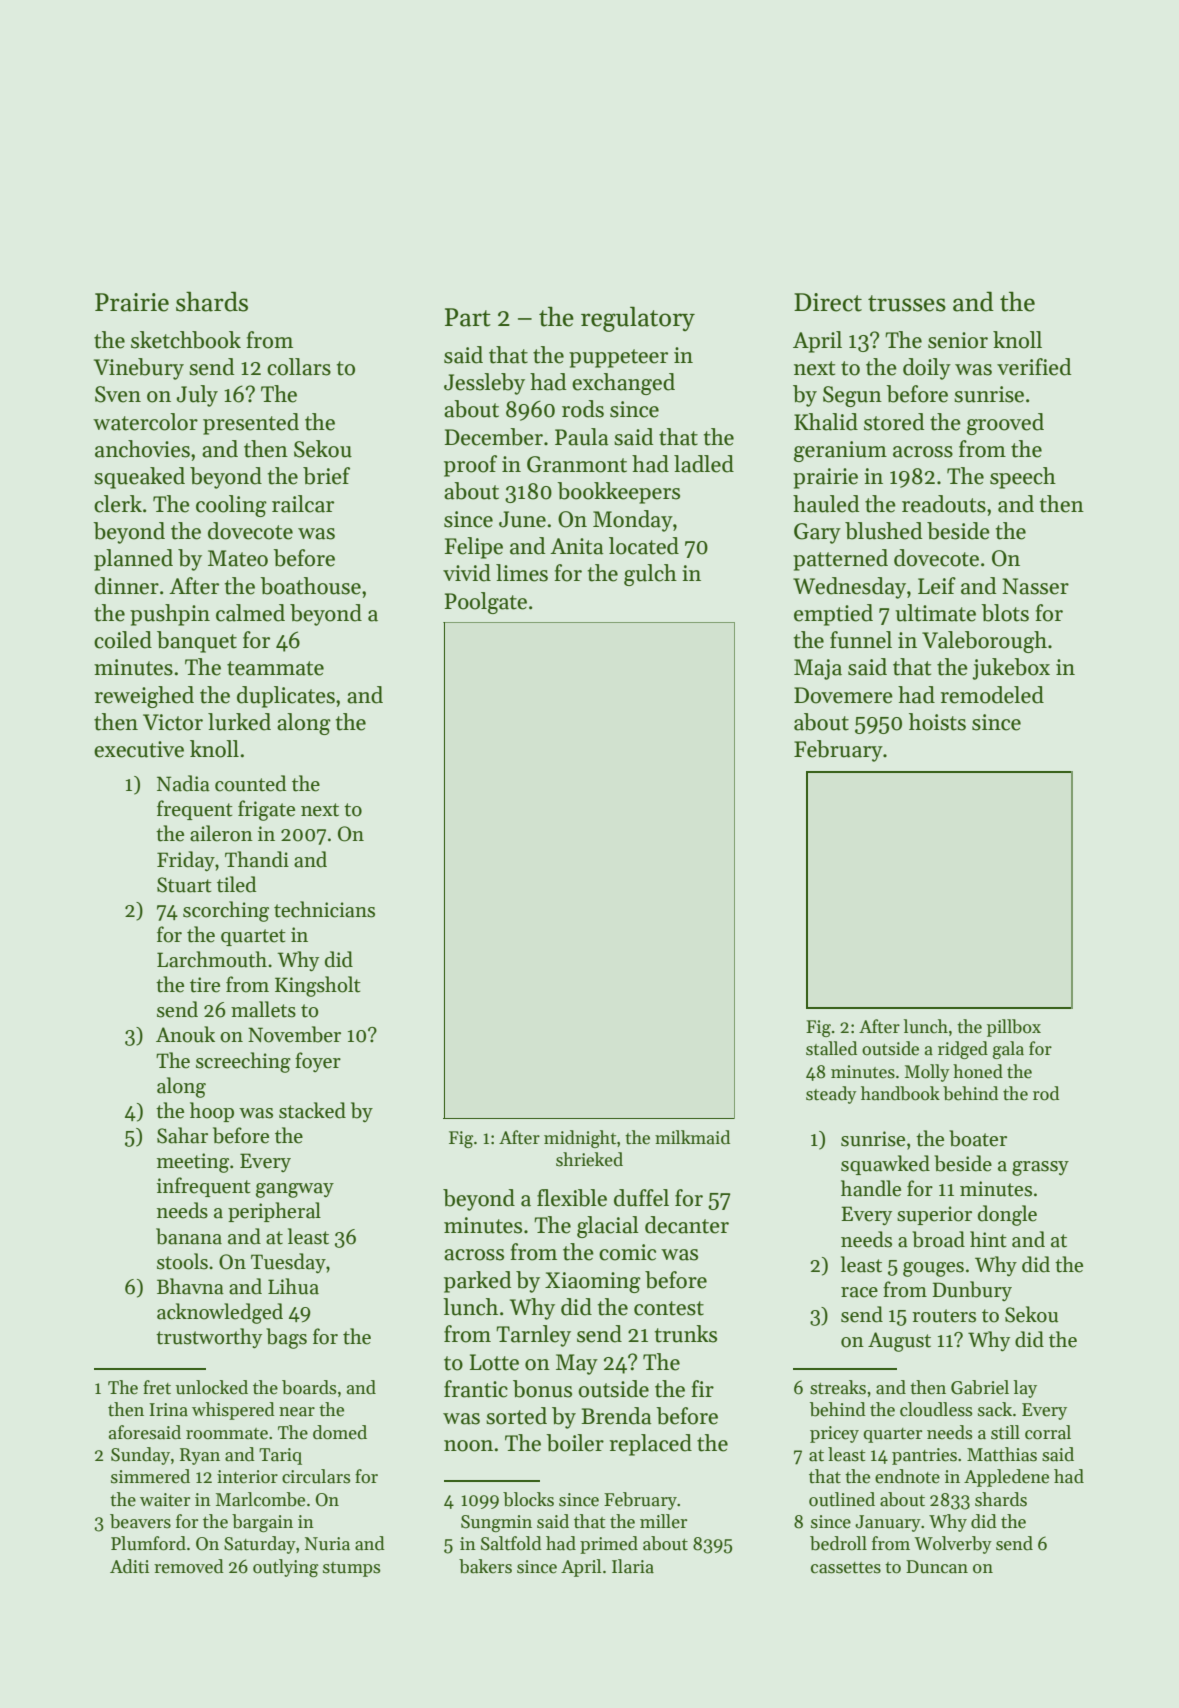  I want to click on Sahar, so click(182, 1135).
